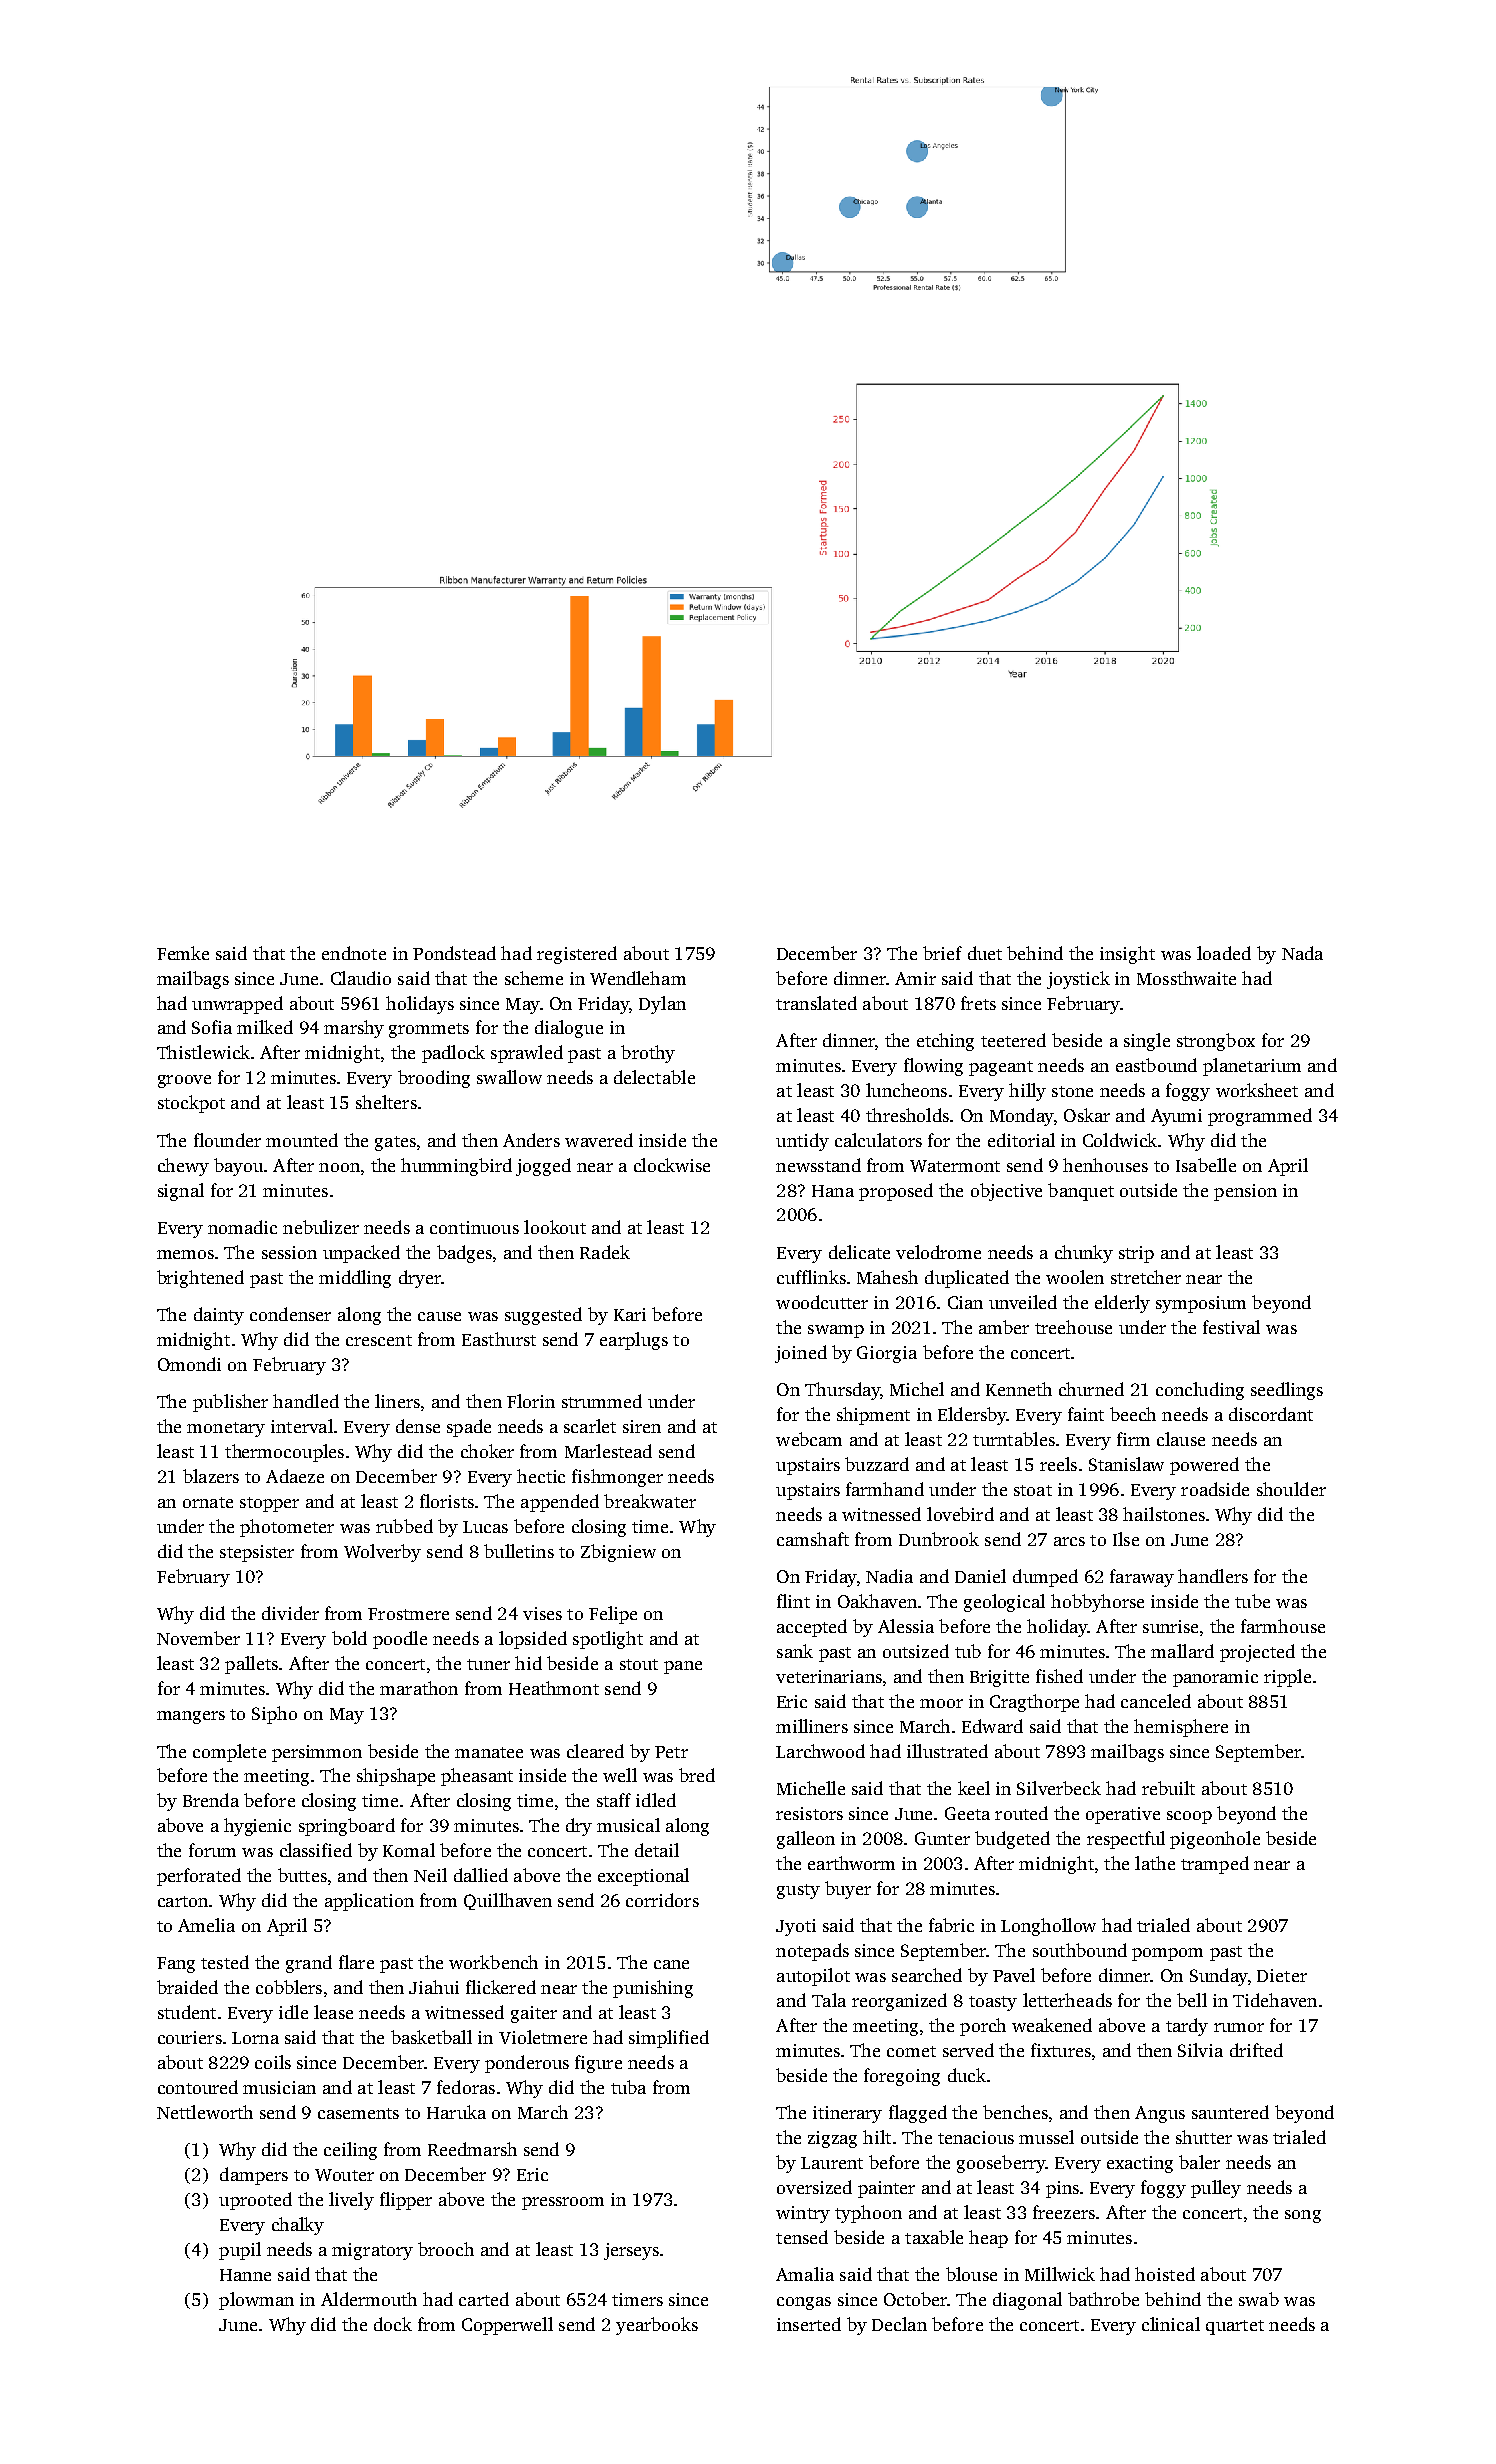  I want to click on brief, so click(942, 953).
